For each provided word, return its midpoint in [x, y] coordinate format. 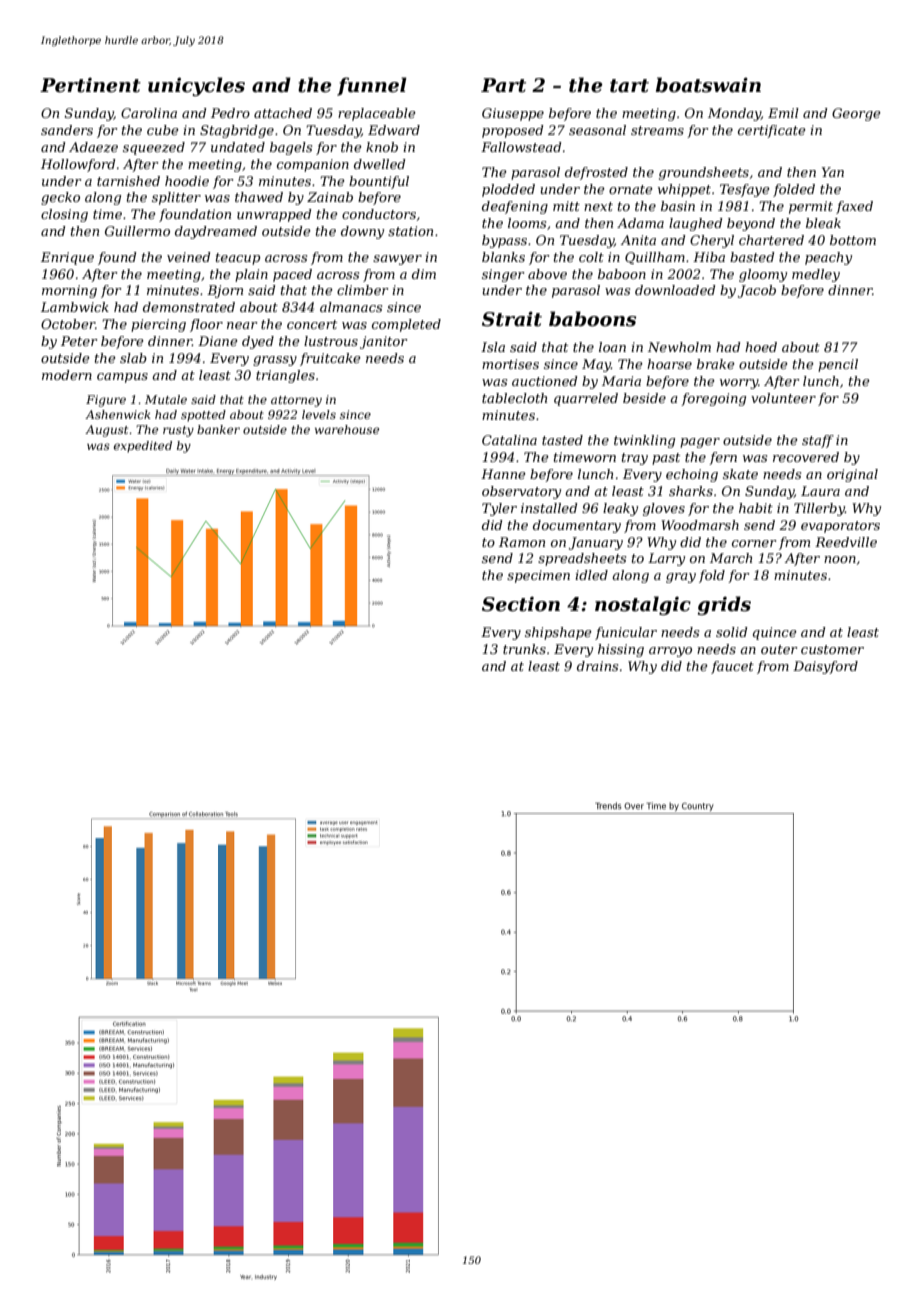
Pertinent [90, 85]
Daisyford [825, 667]
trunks [524, 649]
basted [752, 257]
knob [382, 147]
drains [597, 666]
